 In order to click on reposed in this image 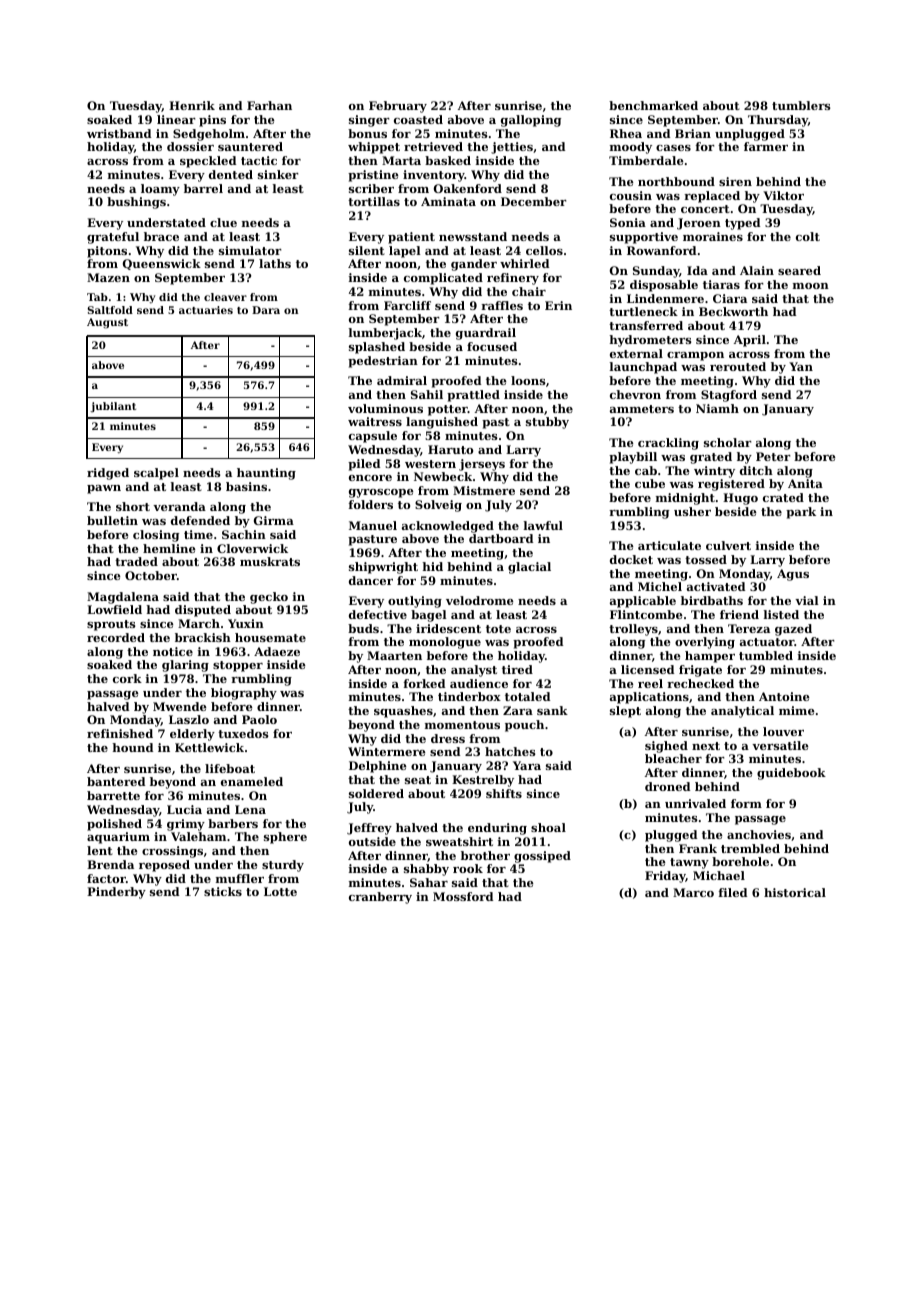, I will do `click(164, 866)`.
